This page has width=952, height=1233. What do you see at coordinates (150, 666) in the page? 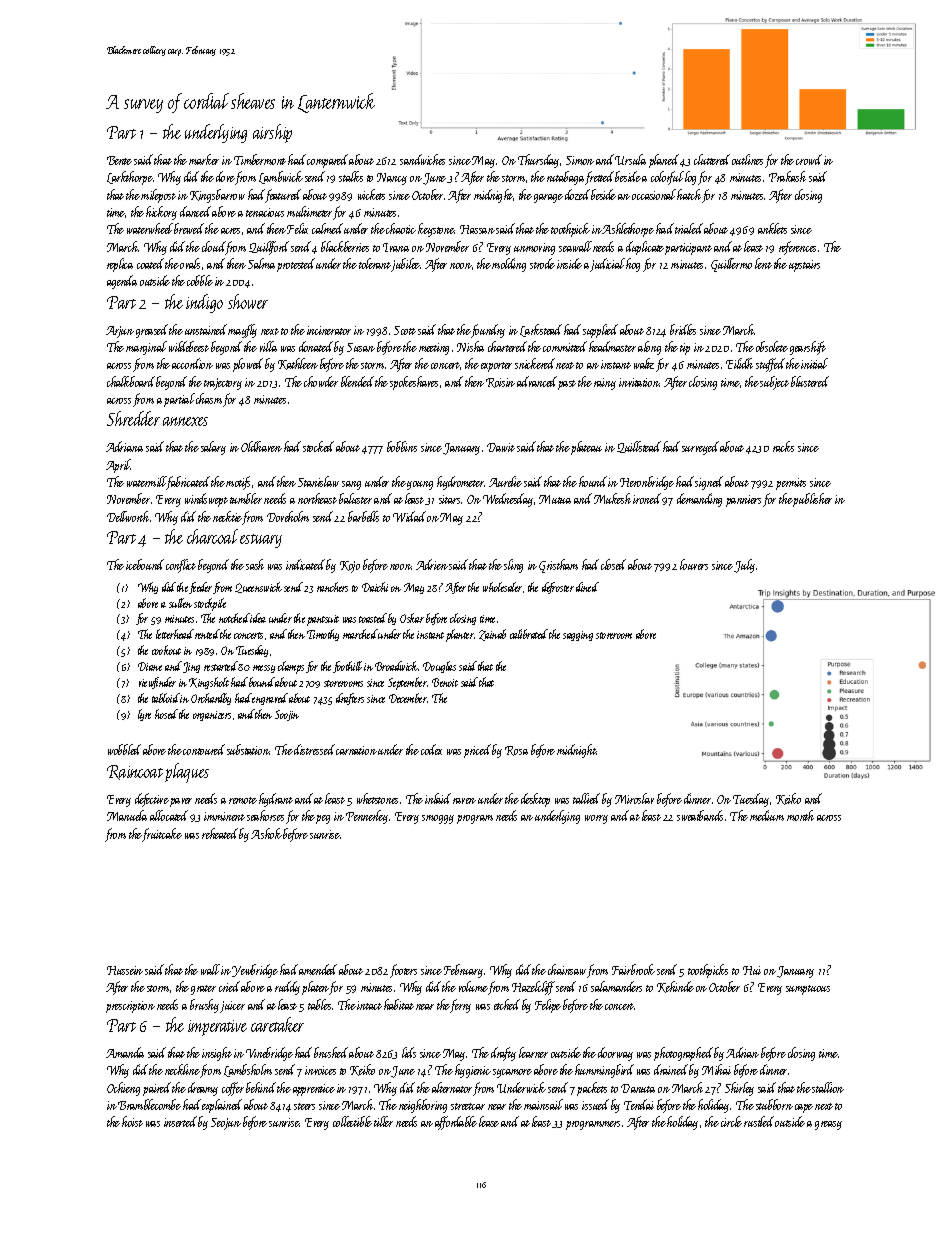
I see `Diane` at bounding box center [150, 666].
